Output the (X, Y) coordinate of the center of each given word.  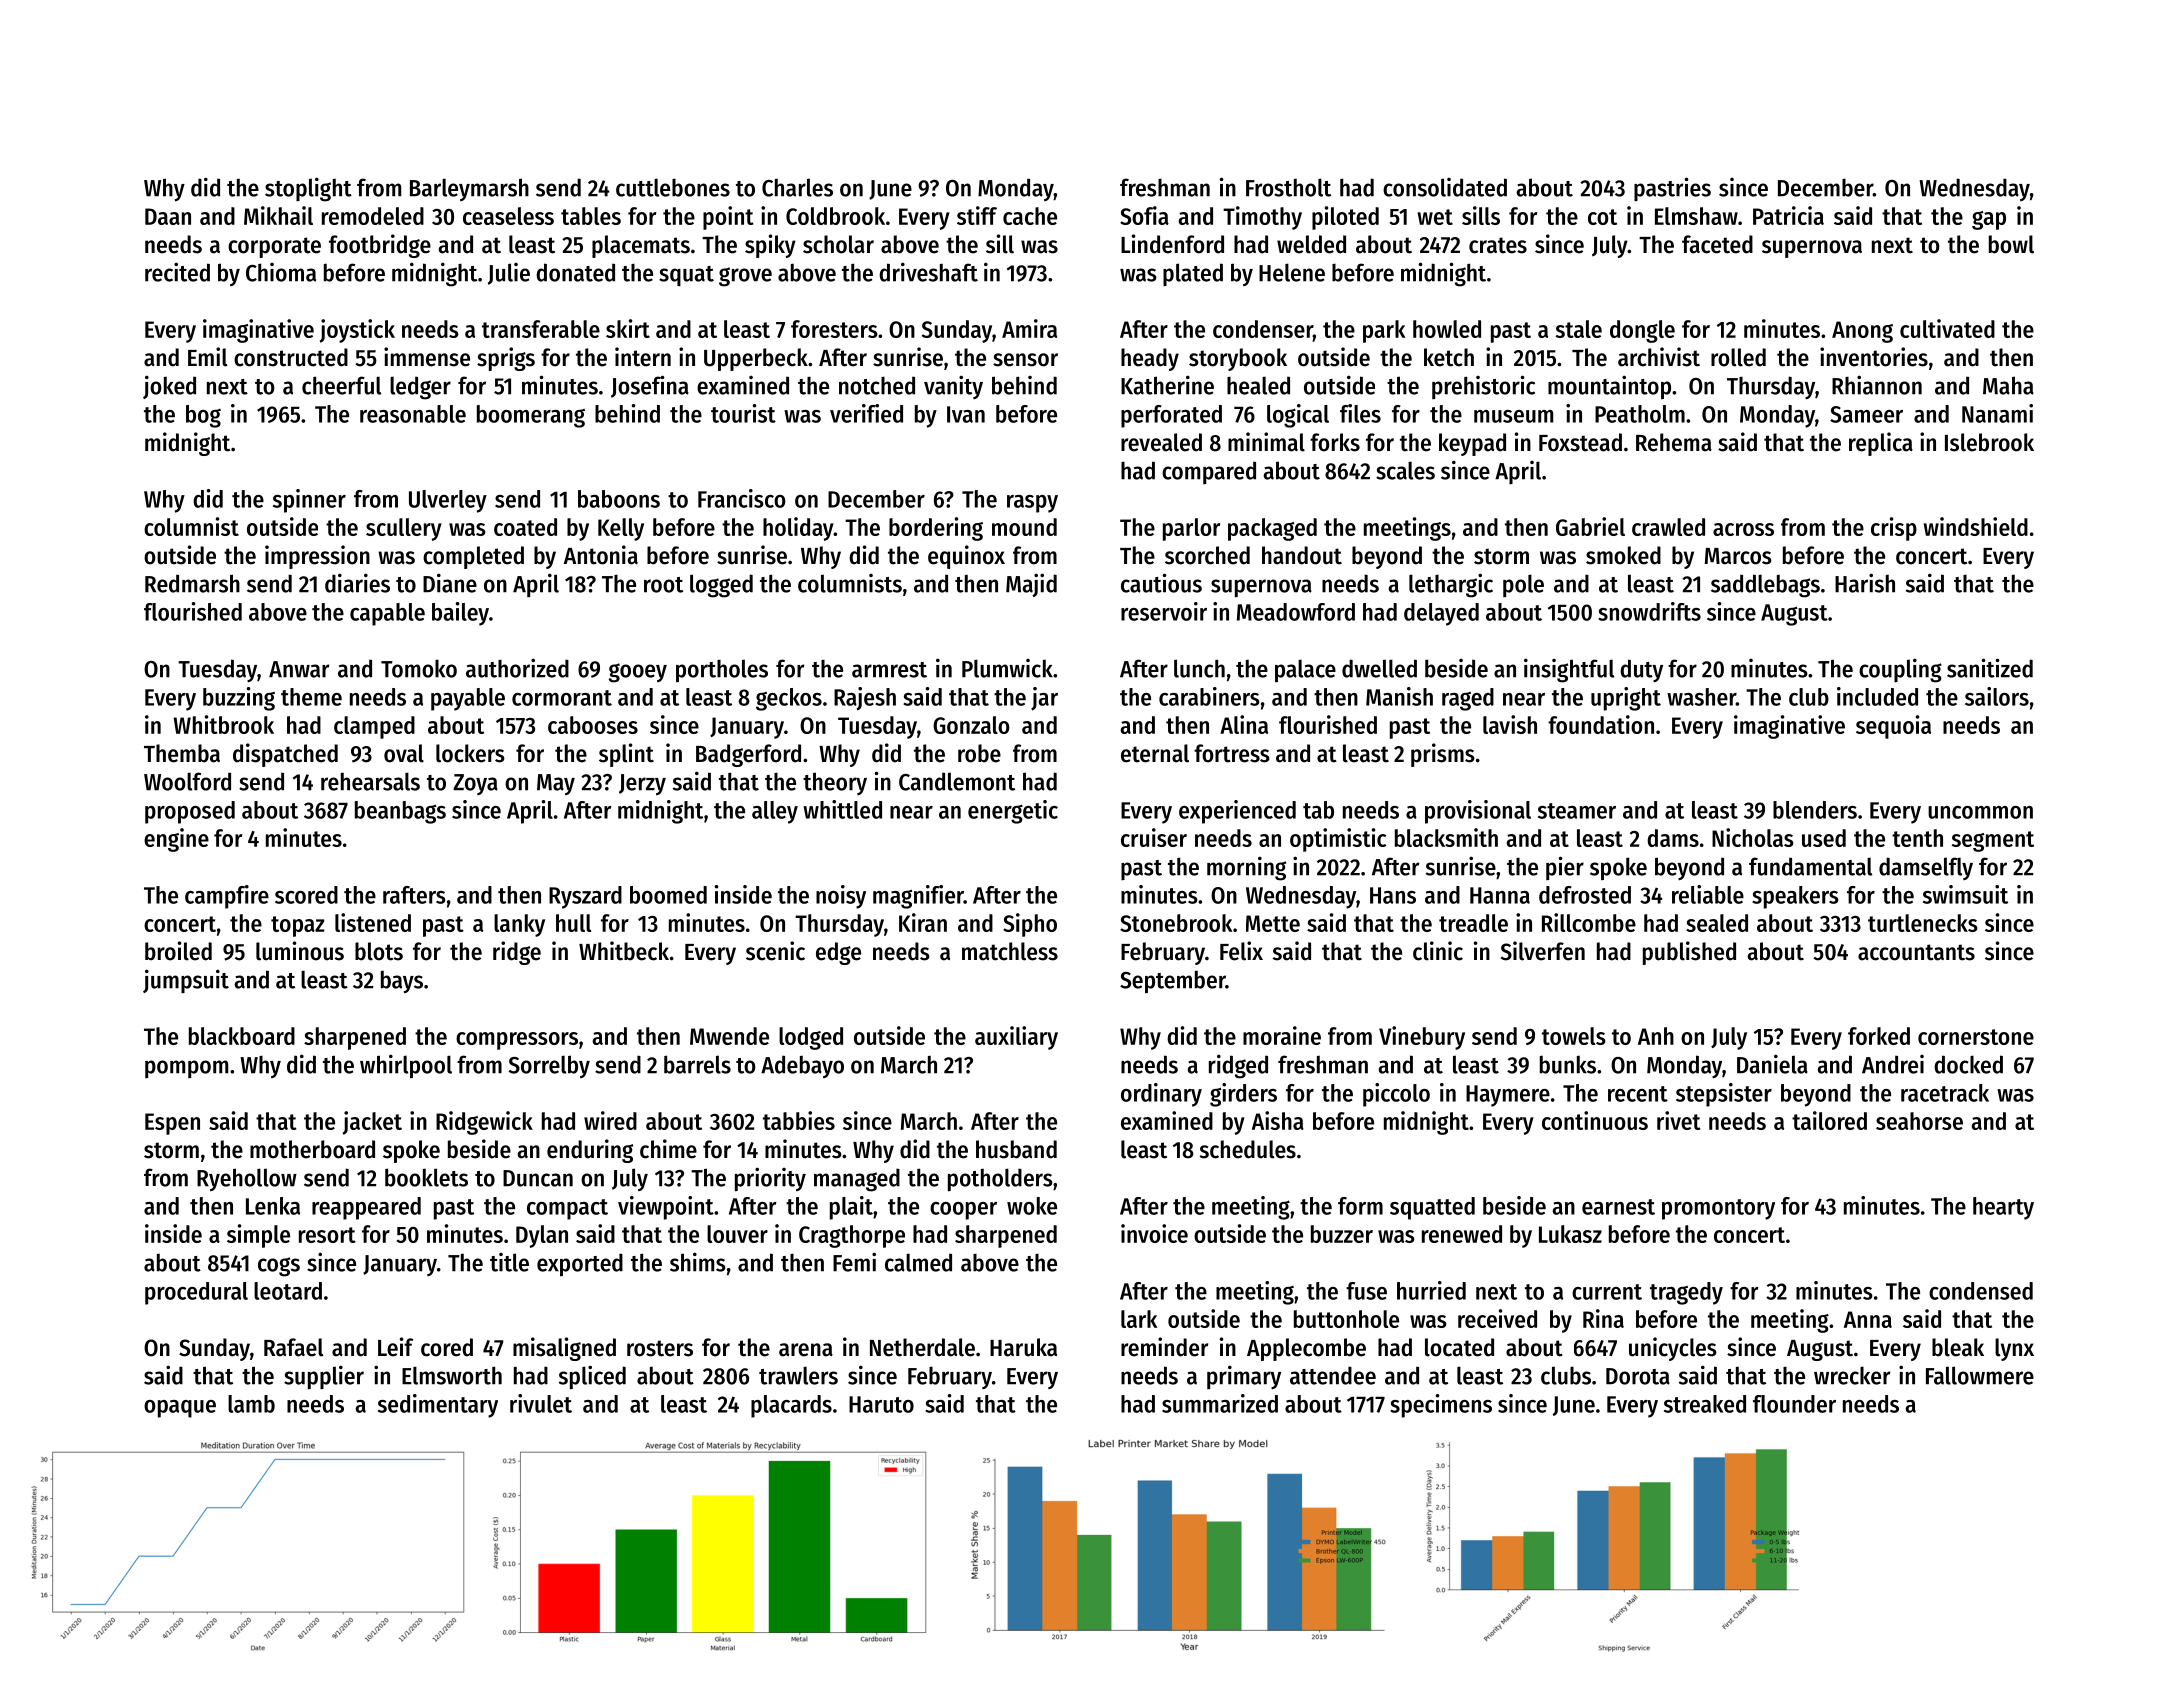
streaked (1705, 1404)
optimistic (1338, 840)
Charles (797, 187)
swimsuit (1965, 894)
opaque (180, 1409)
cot (1602, 217)
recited (177, 272)
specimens (1441, 1406)
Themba (182, 753)
